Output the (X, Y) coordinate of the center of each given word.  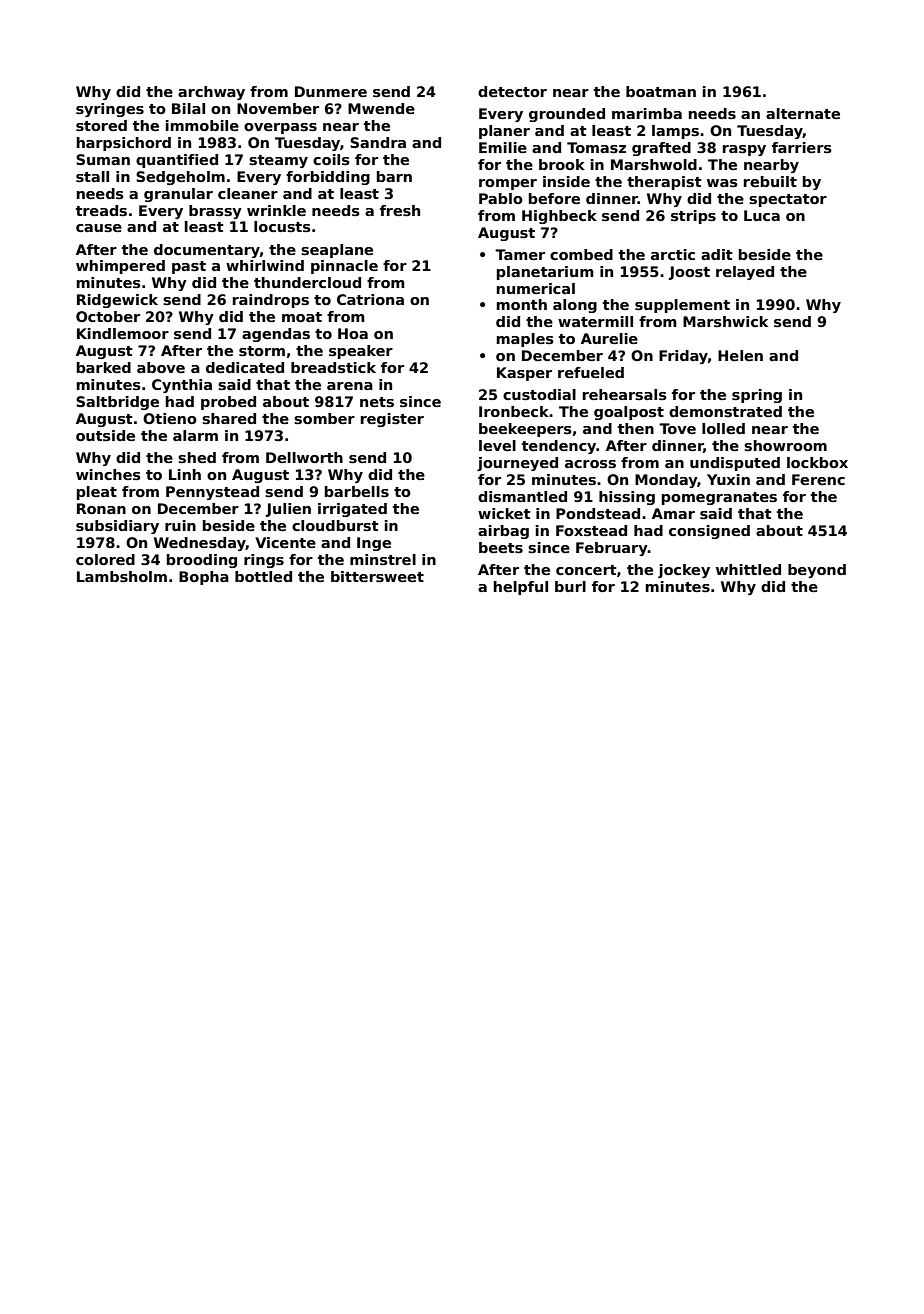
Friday (683, 357)
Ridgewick (117, 301)
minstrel (383, 559)
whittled (748, 569)
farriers (802, 147)
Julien (288, 510)
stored (101, 125)
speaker (361, 352)
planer (504, 132)
